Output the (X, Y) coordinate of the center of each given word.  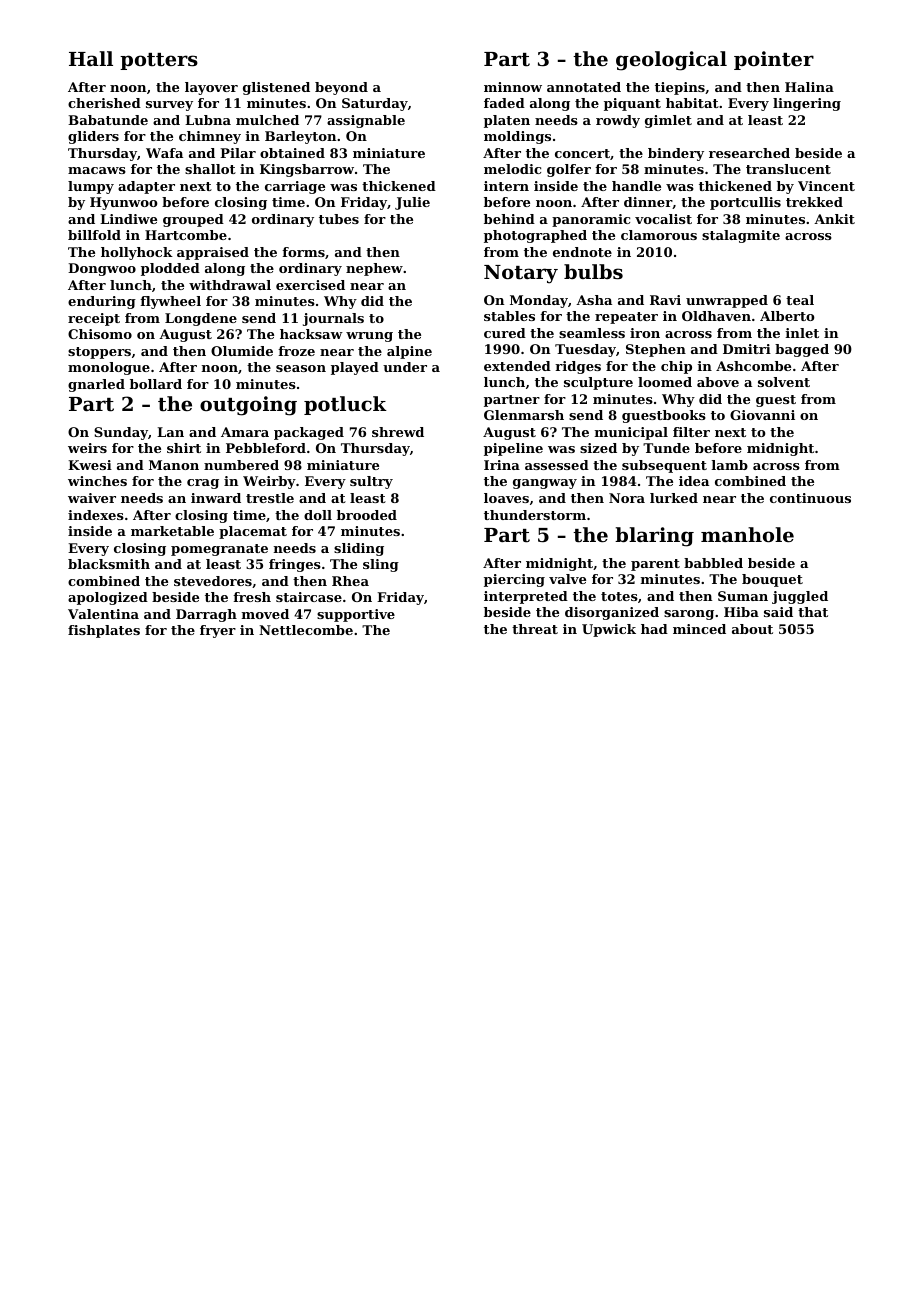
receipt (94, 319)
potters (159, 61)
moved (265, 614)
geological (671, 61)
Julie (412, 203)
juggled (800, 597)
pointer (774, 60)
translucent (788, 169)
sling (381, 565)
